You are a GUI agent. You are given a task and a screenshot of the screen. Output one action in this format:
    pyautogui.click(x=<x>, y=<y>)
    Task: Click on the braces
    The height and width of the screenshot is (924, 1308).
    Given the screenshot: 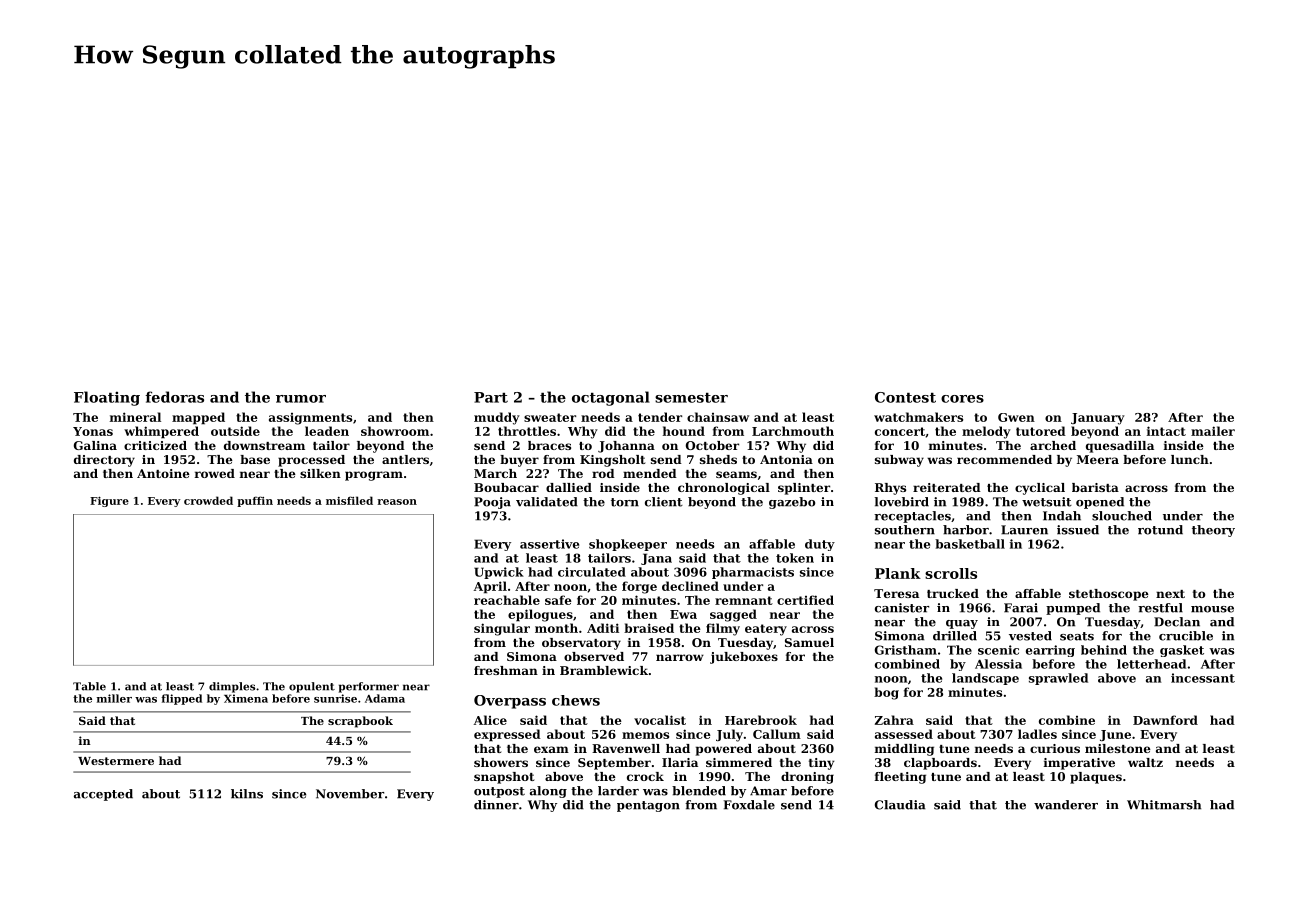 What is the action you would take?
    pyautogui.click(x=549, y=445)
